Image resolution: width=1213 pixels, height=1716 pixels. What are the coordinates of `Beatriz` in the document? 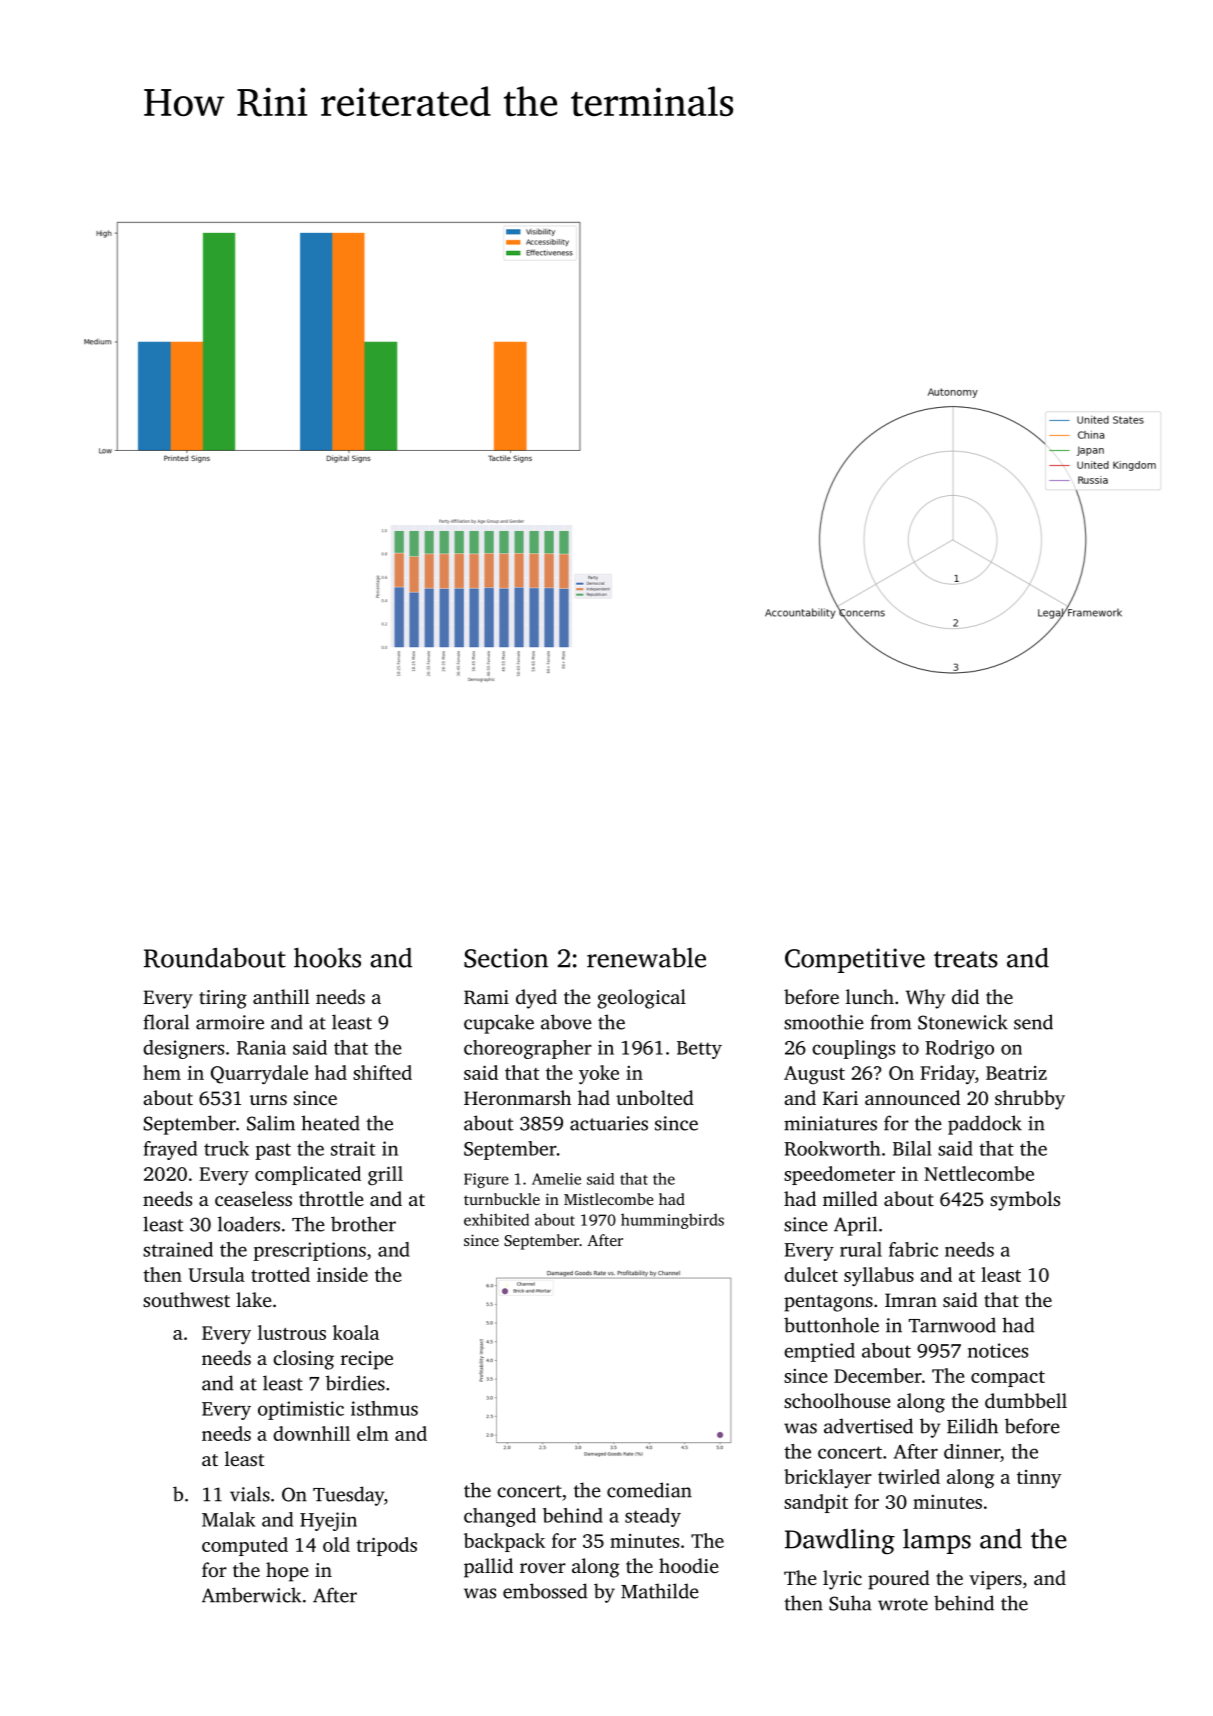 It's located at (1016, 1073).
